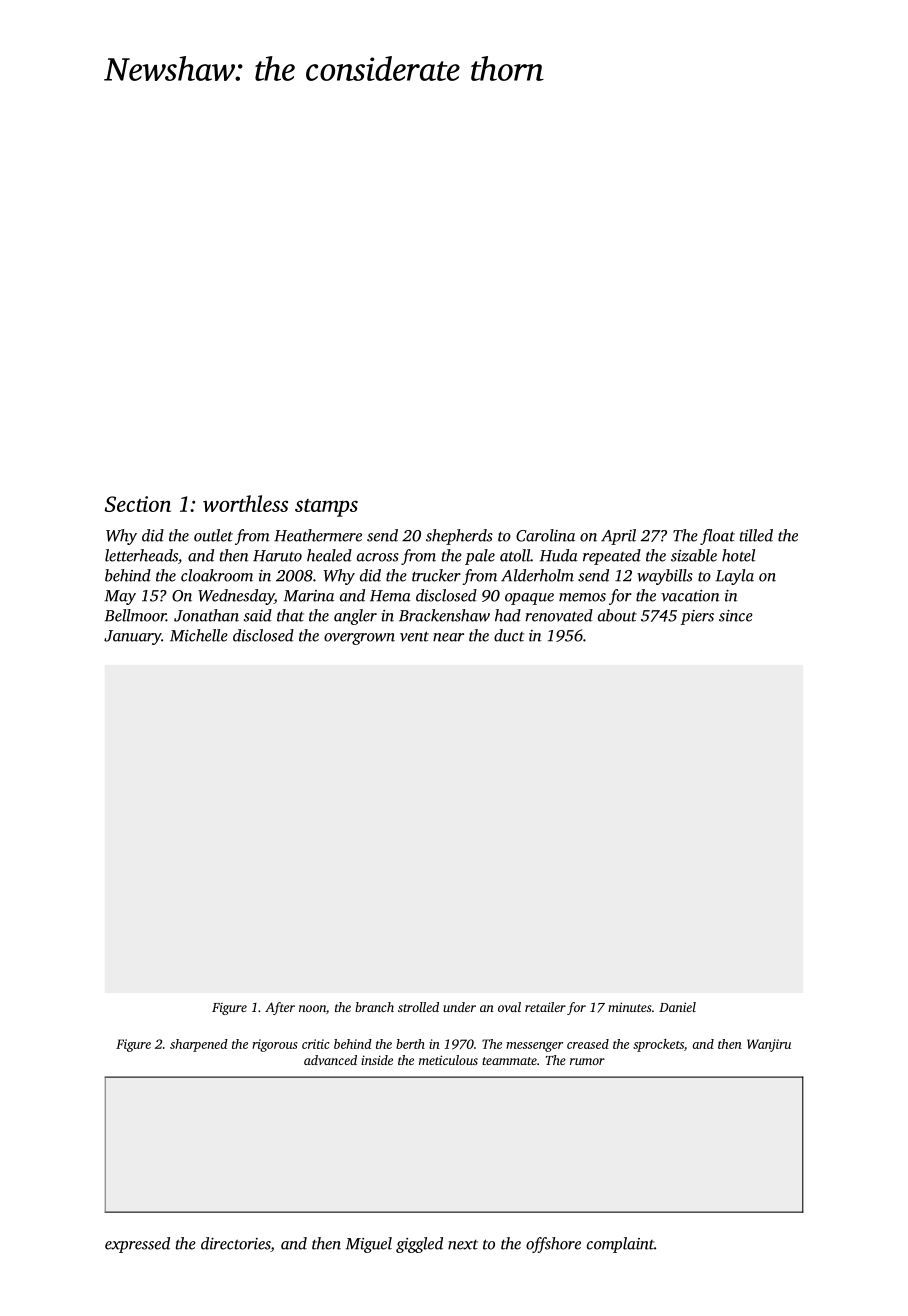  I want to click on Section, so click(137, 504).
